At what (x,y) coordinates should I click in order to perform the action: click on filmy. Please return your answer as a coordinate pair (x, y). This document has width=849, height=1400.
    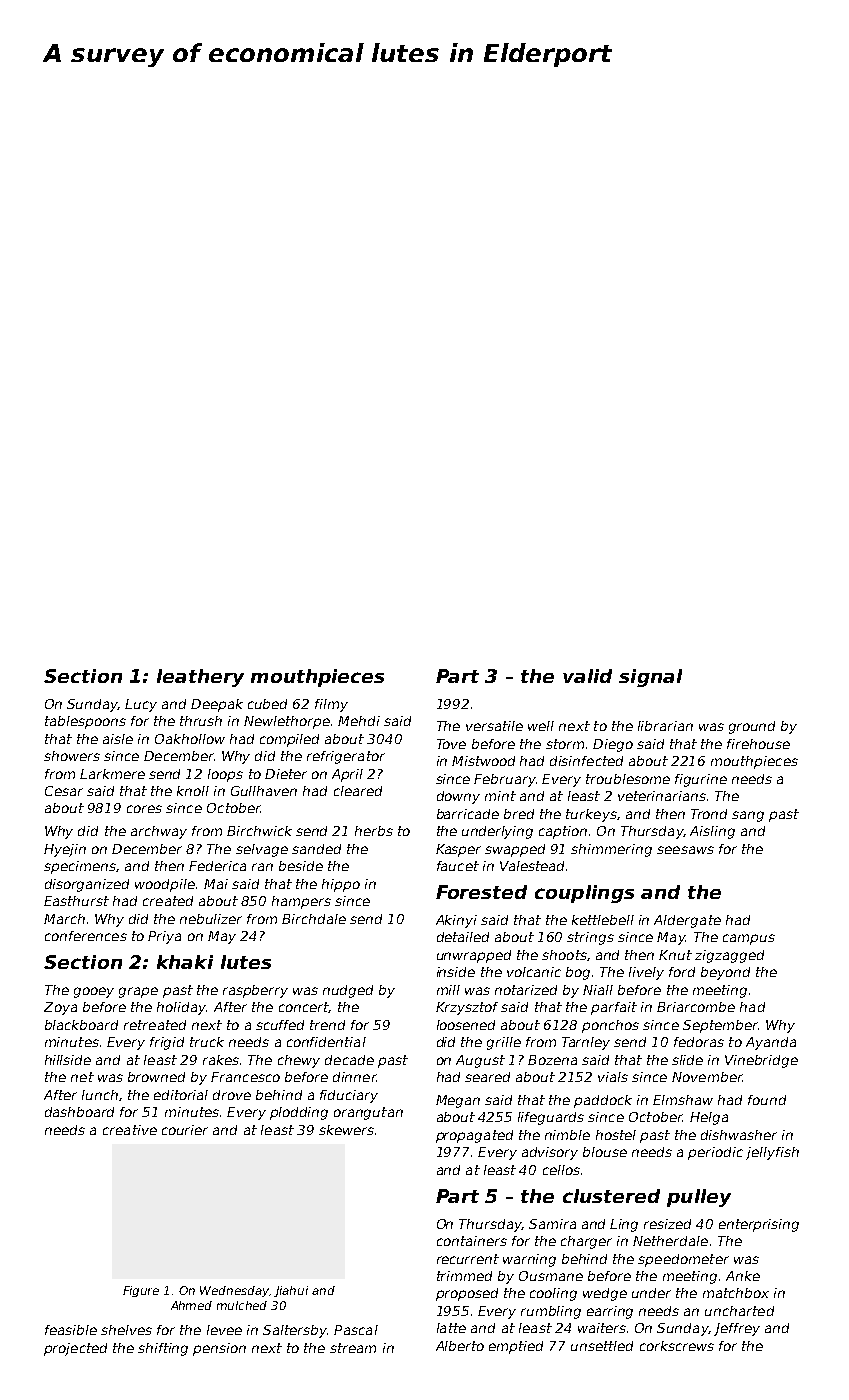
    Looking at the image, I should click on (331, 705).
